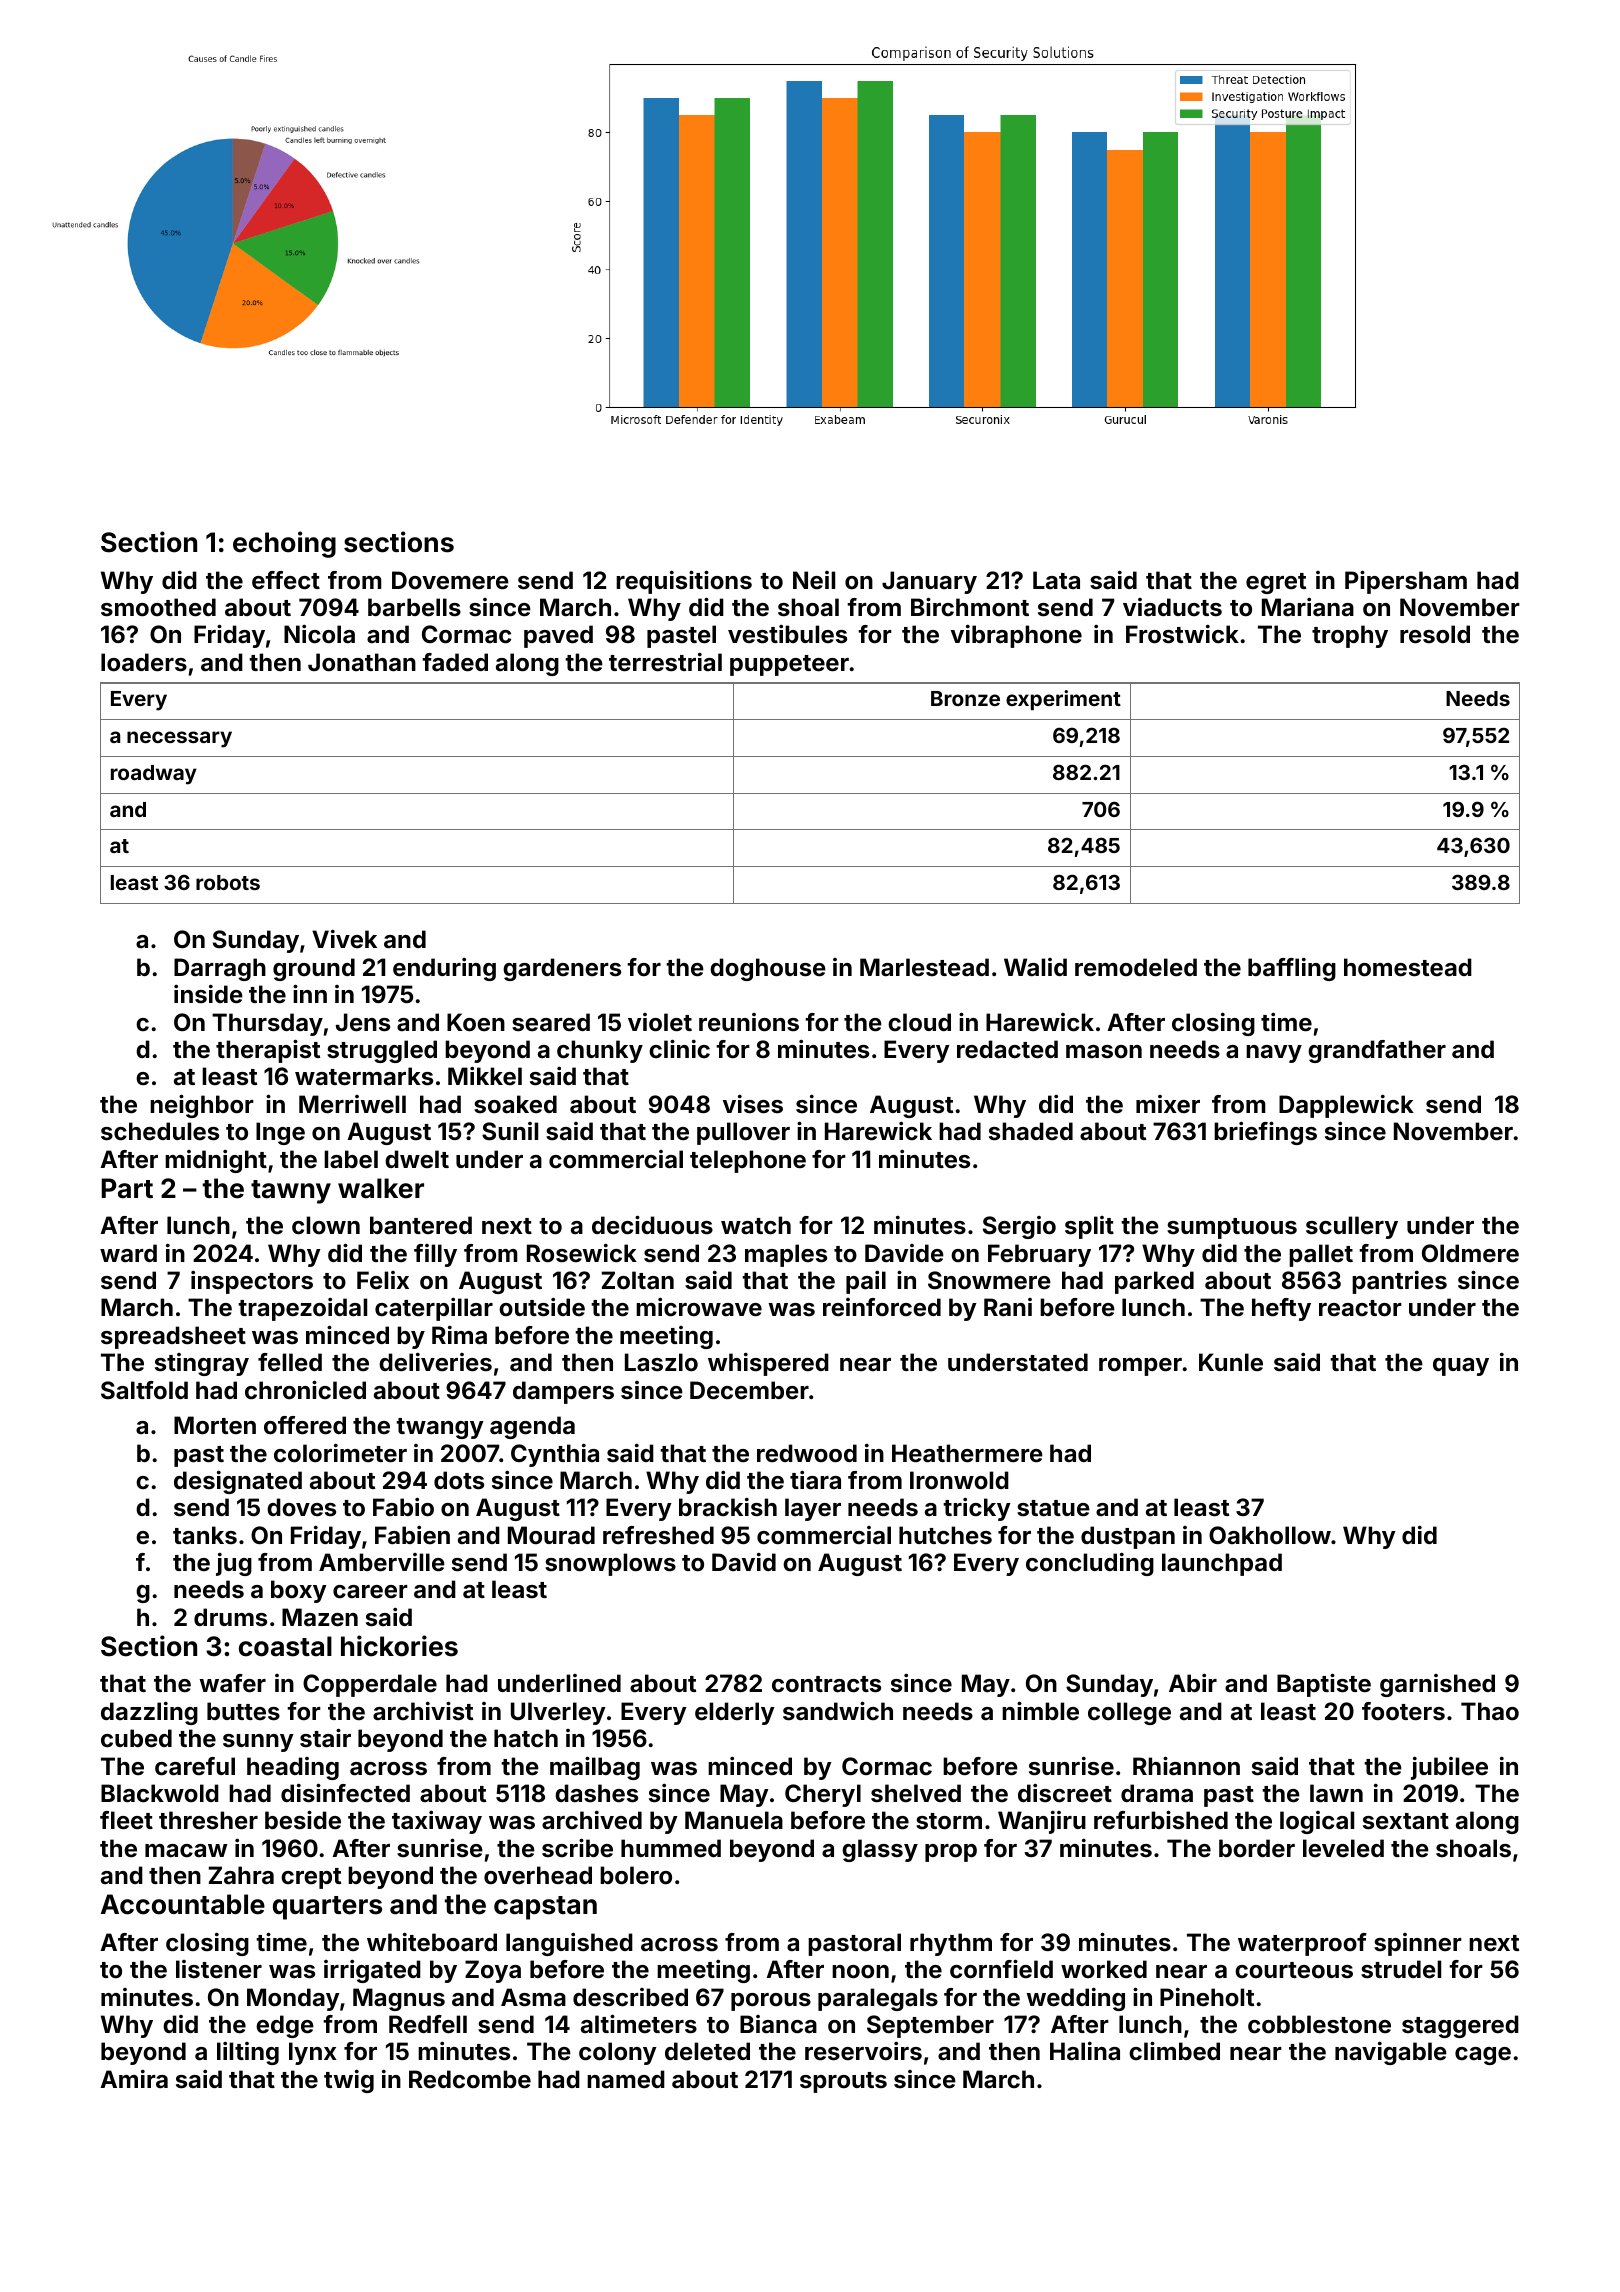 This screenshot has width=1620, height=2292. Describe the element at coordinates (1292, 969) in the screenshot. I see `baffling` at that location.
